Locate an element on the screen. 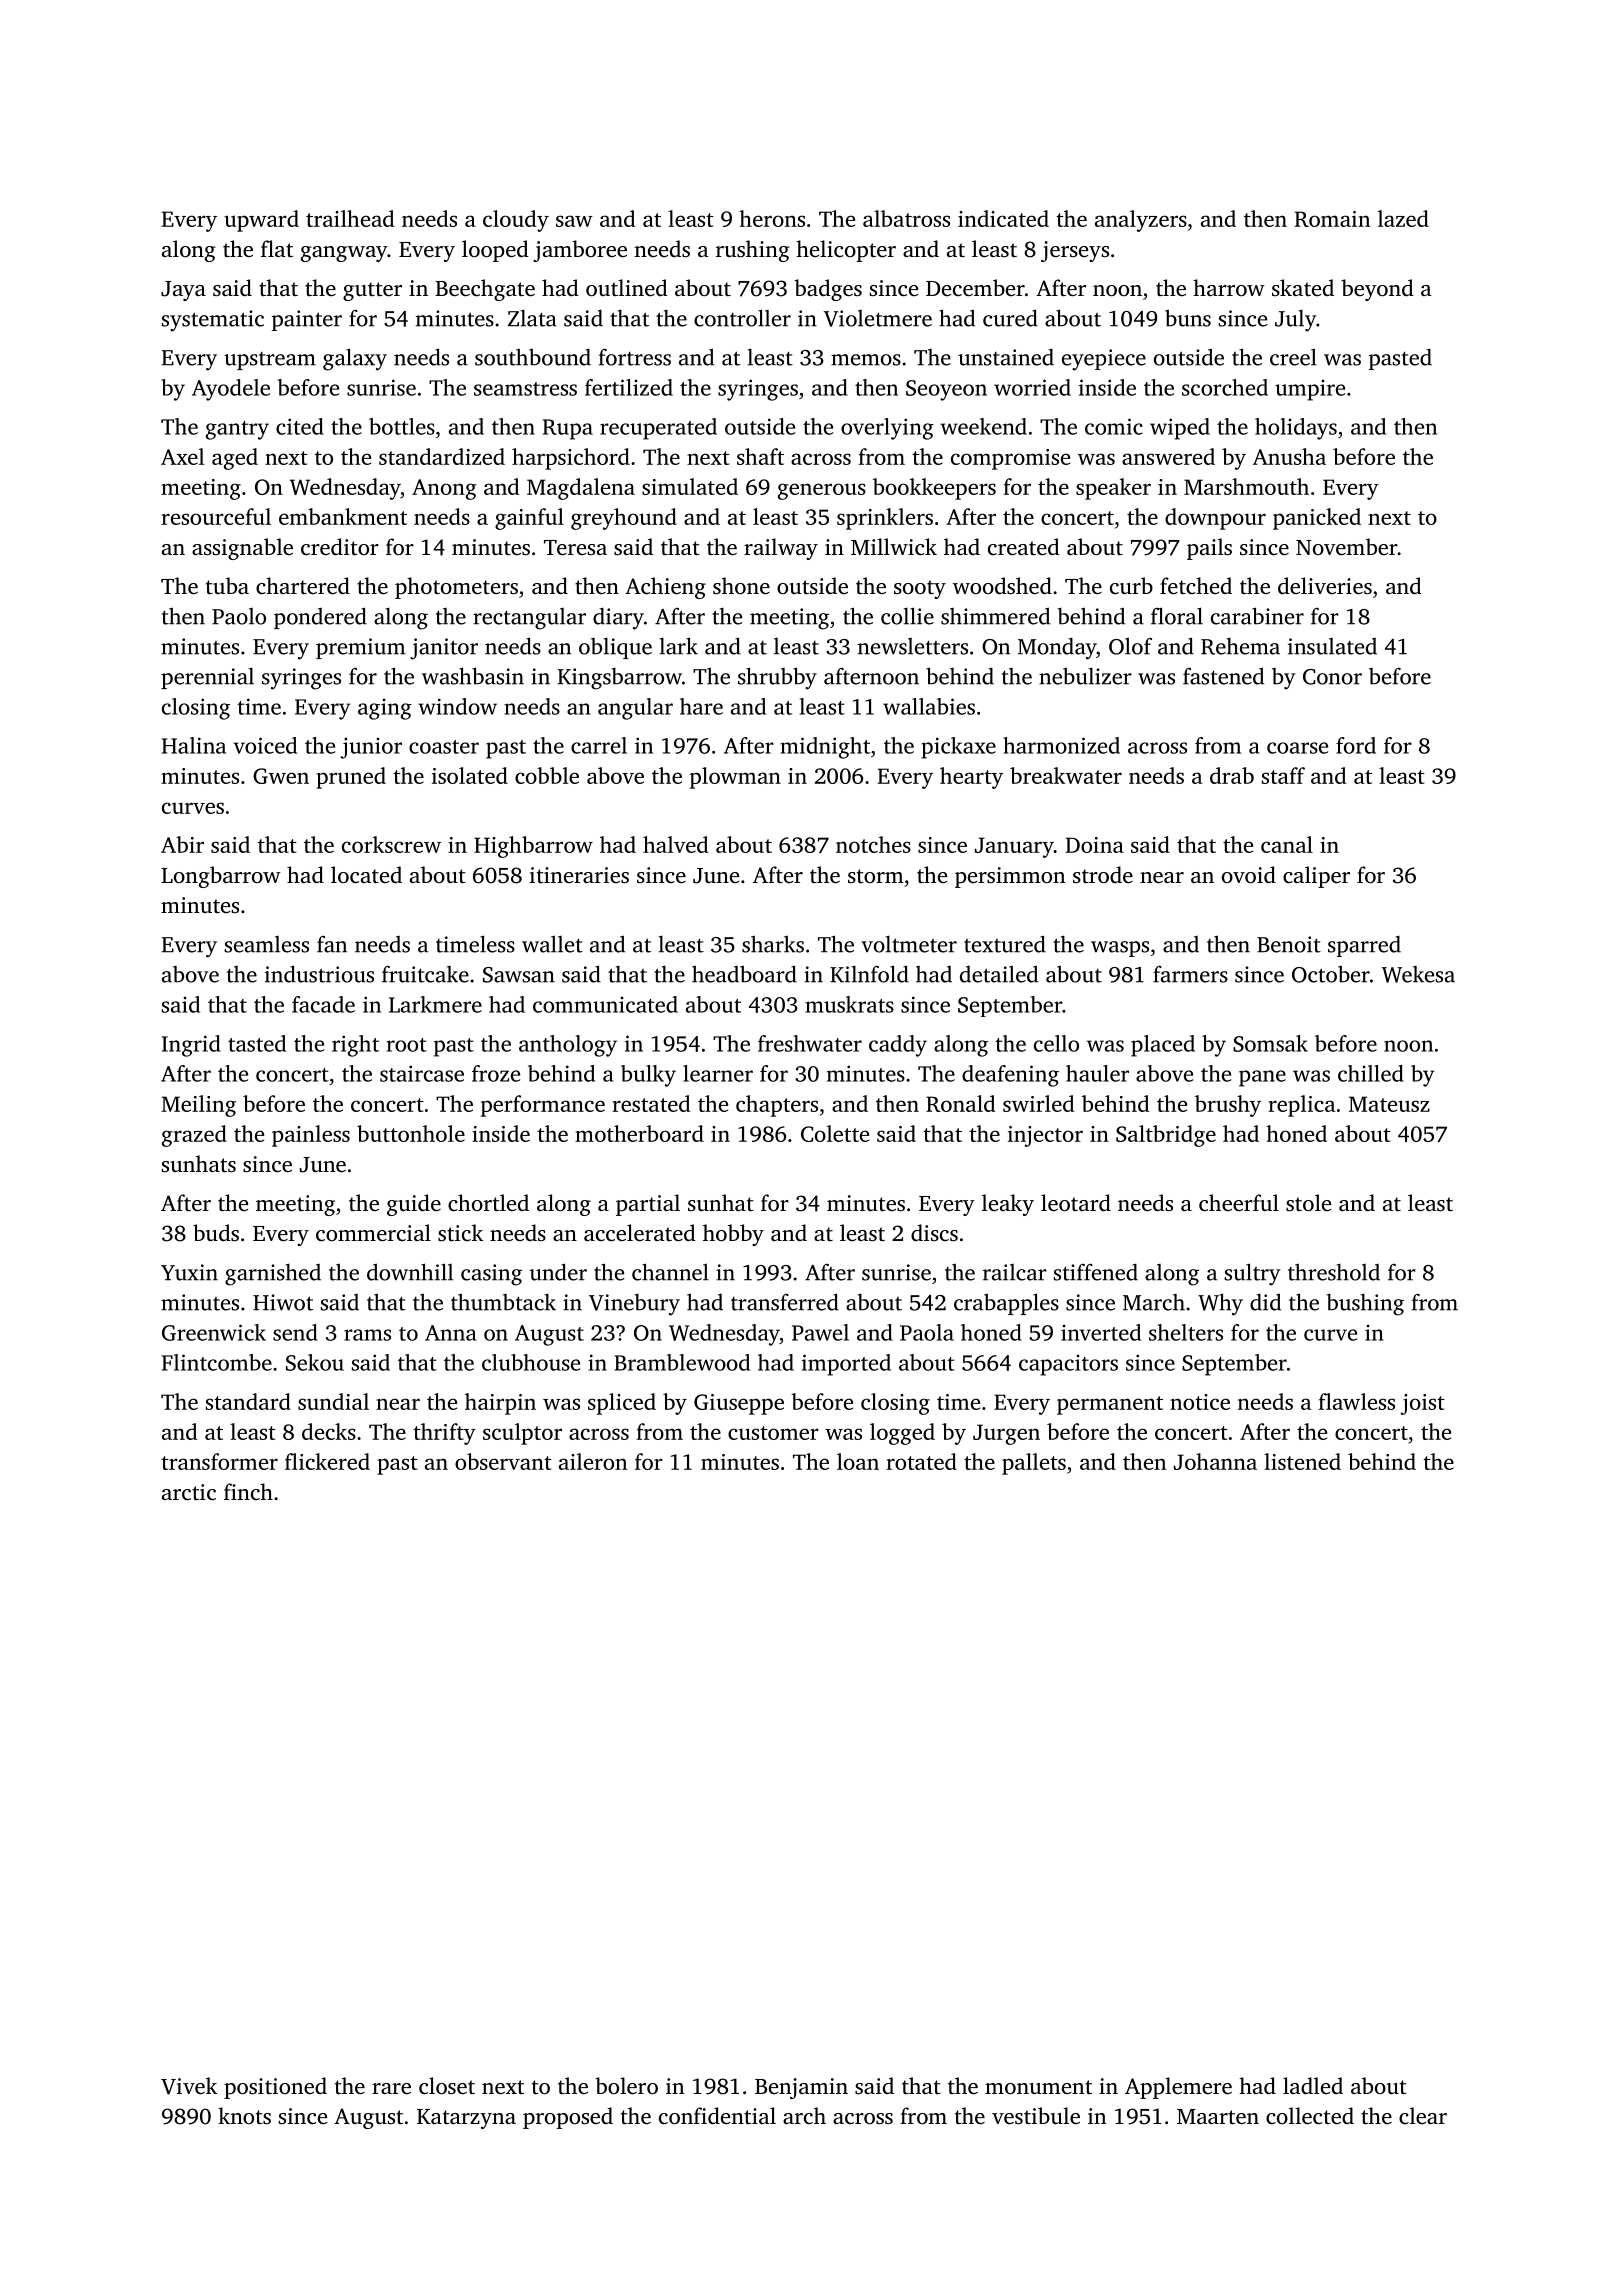 The height and width of the screenshot is (2292, 1620). arctic is located at coordinates (189, 1492).
